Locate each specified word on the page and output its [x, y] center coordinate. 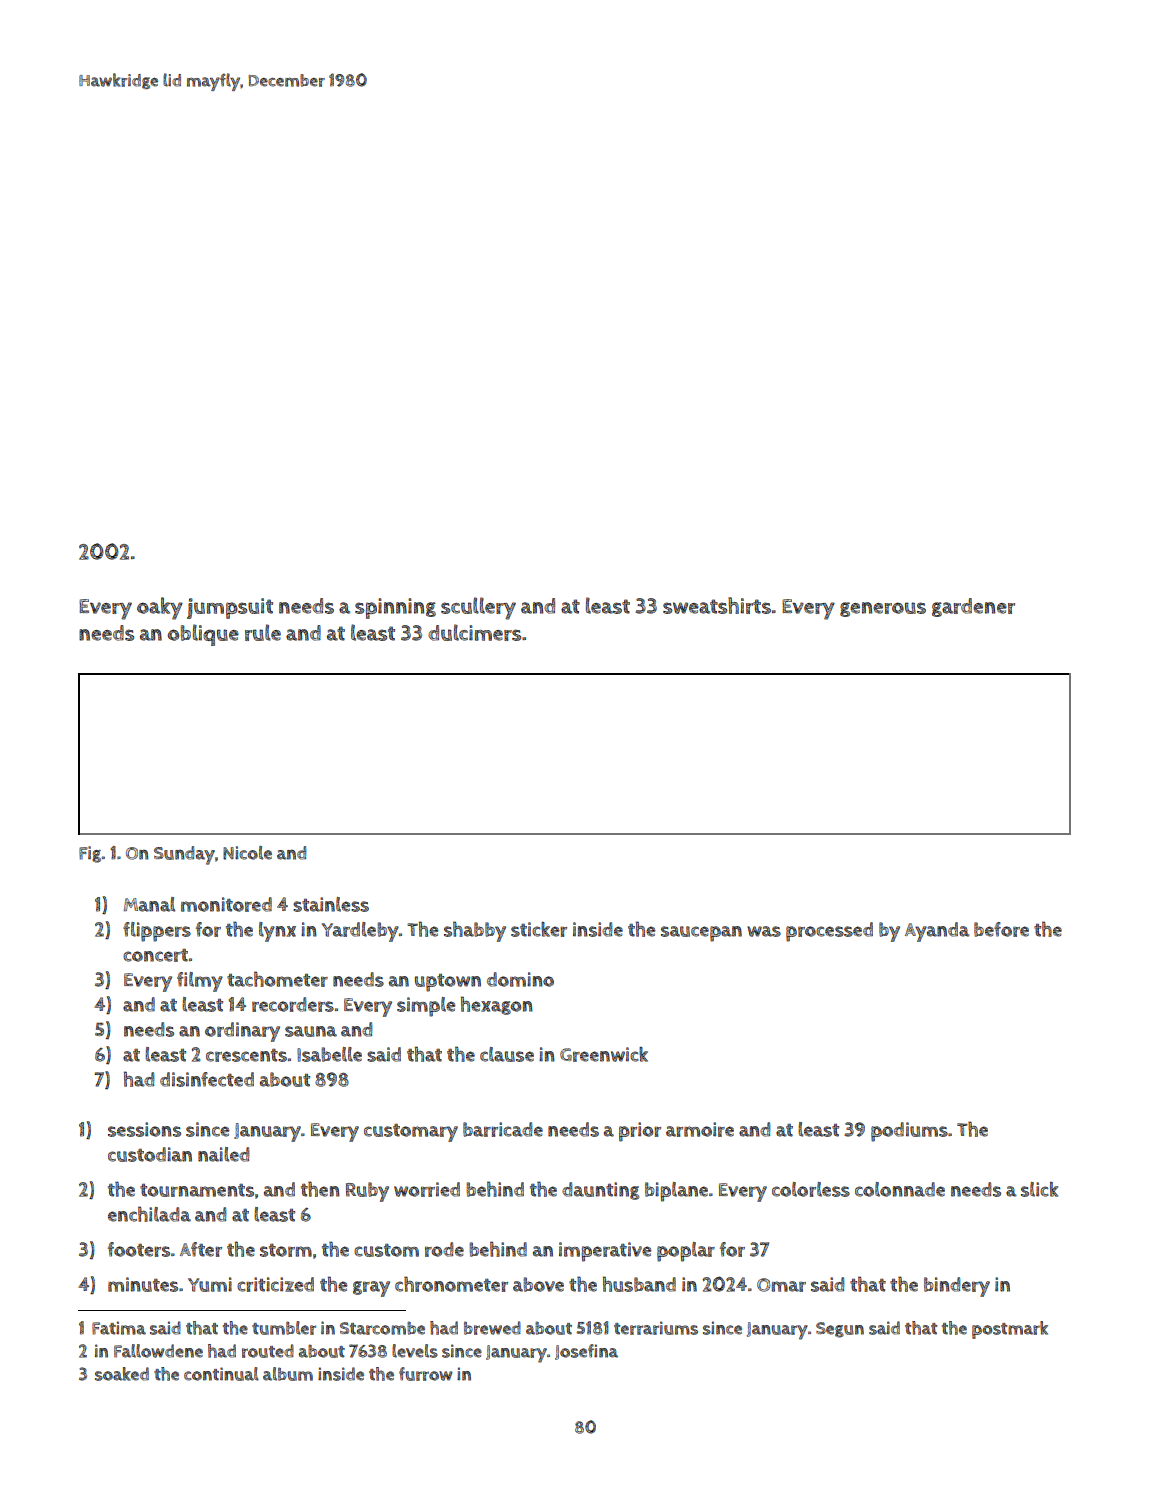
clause [507, 1054]
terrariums [656, 1328]
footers [139, 1249]
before [1001, 929]
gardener [973, 607]
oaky [160, 608]
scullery [478, 608]
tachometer [277, 979]
